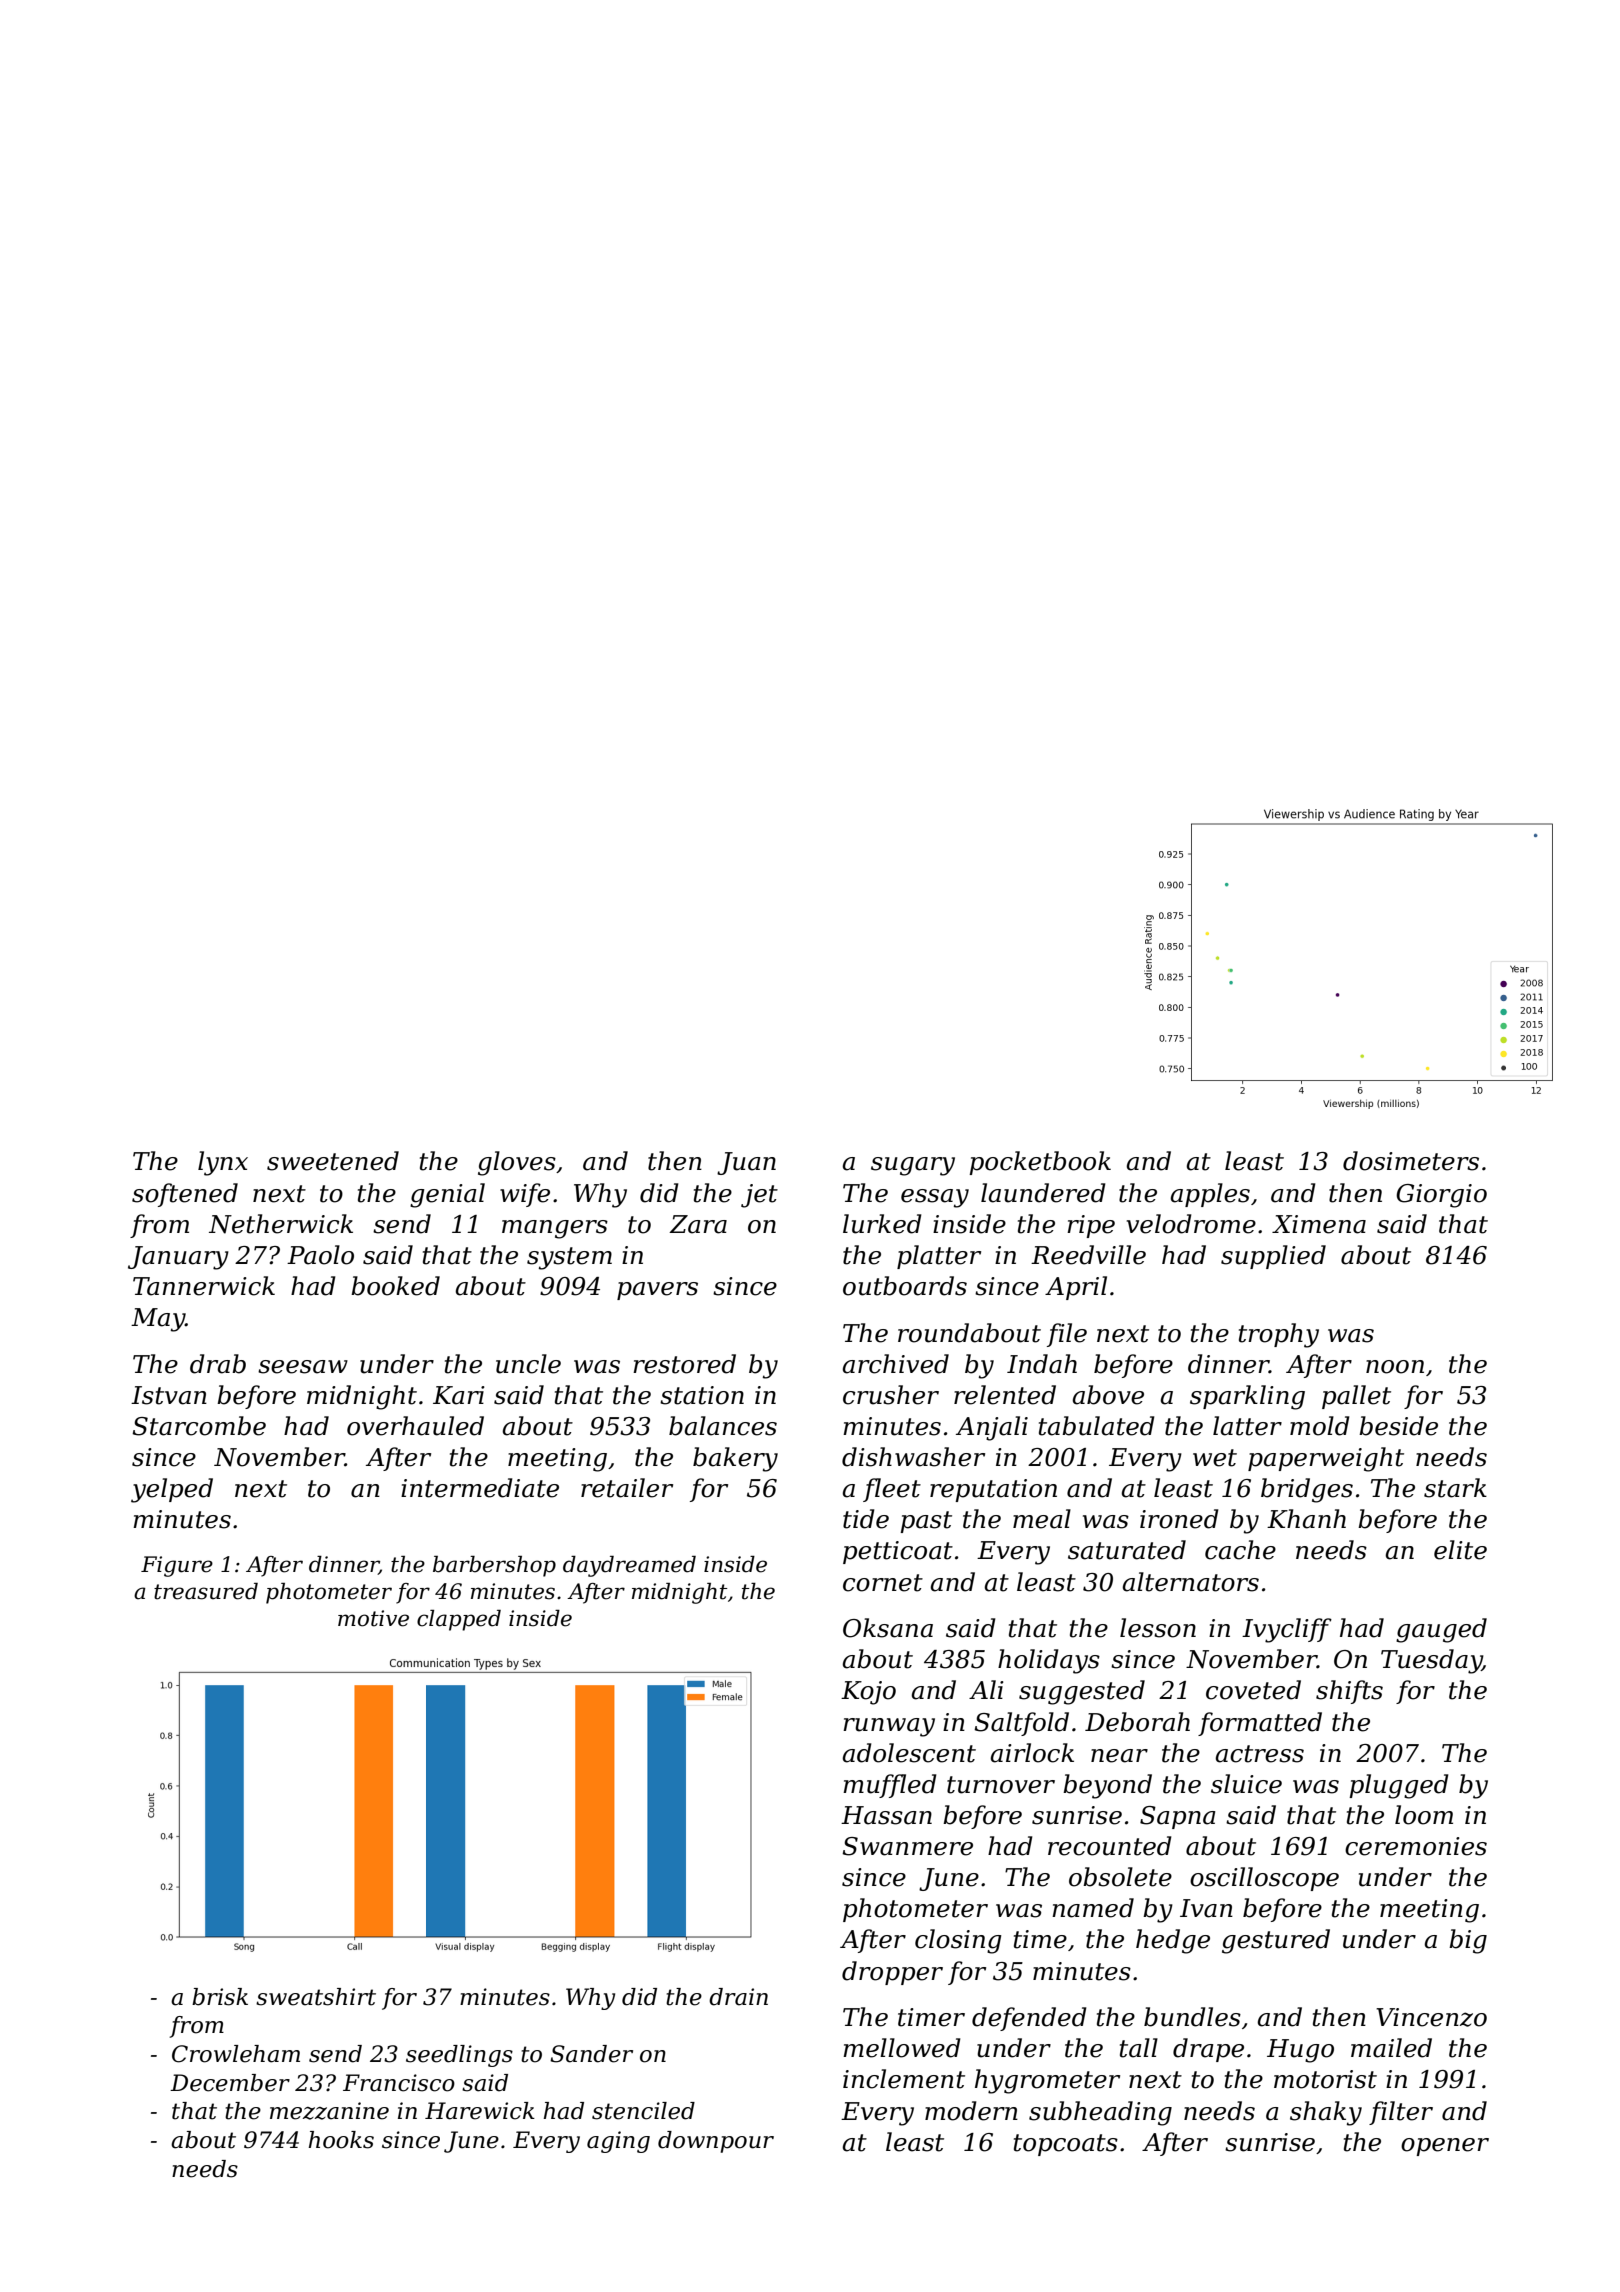 This screenshot has width=1620, height=2292. I want to click on dosimeters, so click(1411, 1161).
